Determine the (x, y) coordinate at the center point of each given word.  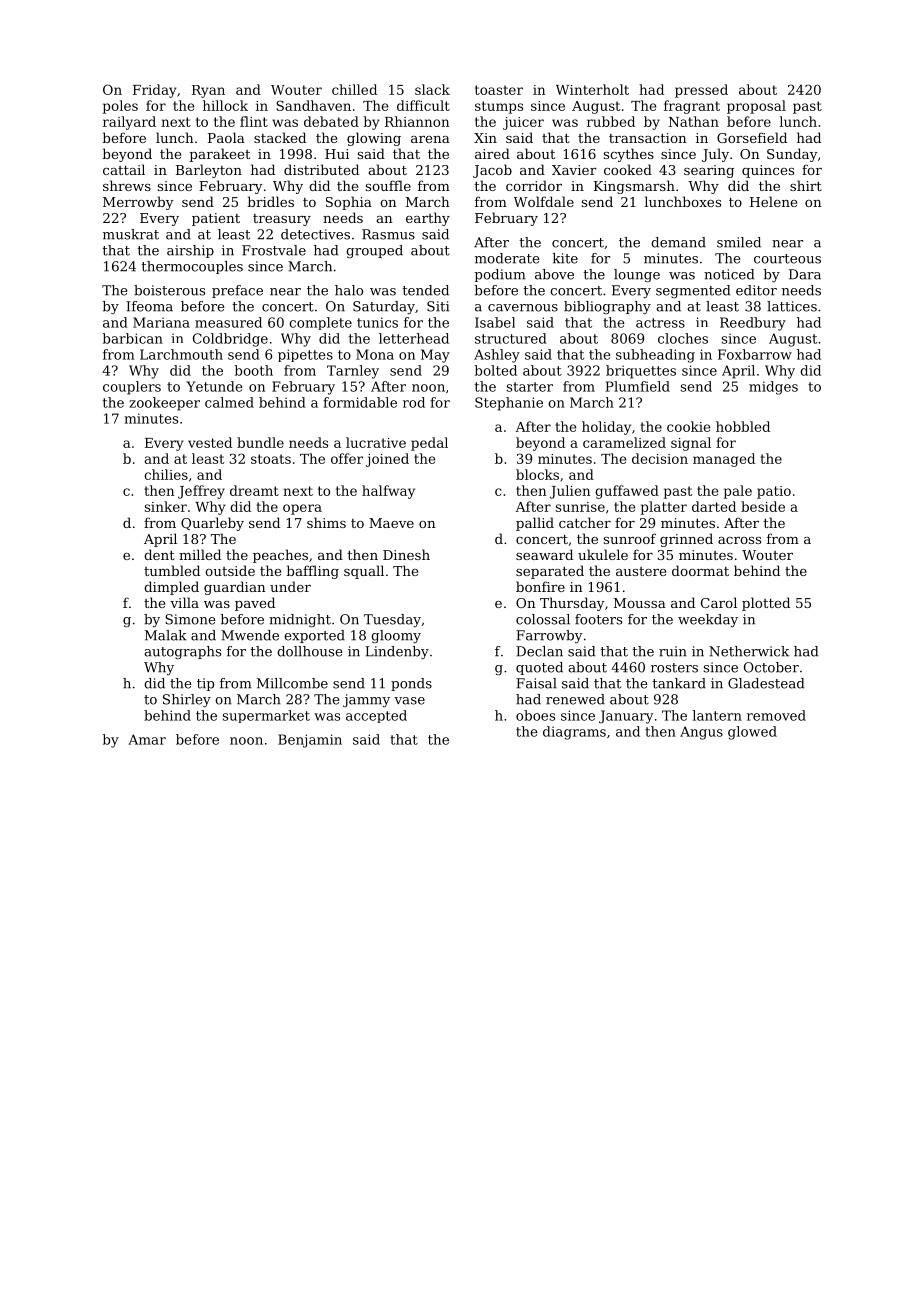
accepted (376, 716)
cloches (683, 338)
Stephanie (509, 404)
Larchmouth (181, 354)
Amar (147, 739)
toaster (499, 90)
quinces (768, 171)
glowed (752, 733)
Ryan (208, 91)
